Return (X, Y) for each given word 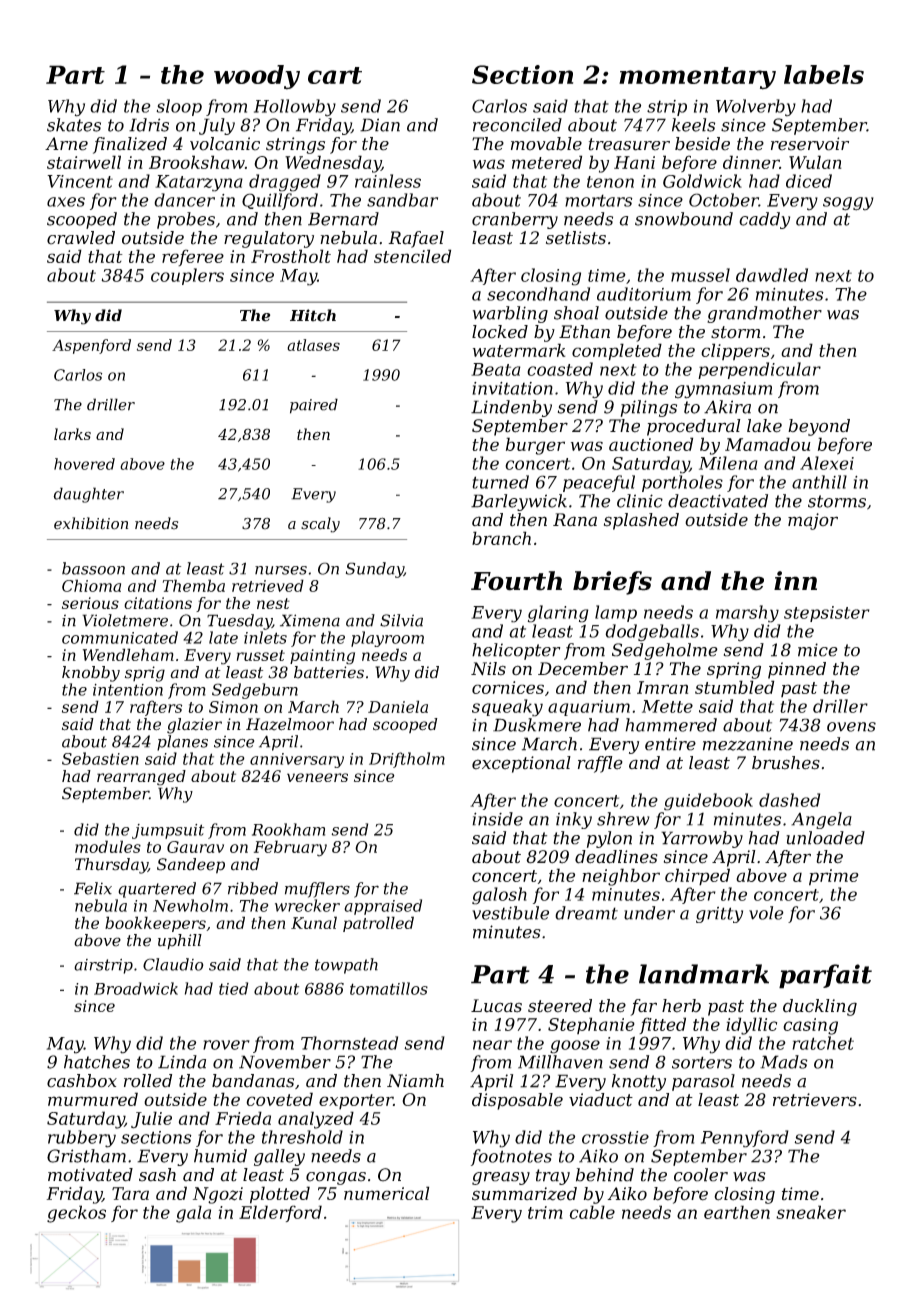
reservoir (810, 144)
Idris (149, 125)
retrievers (815, 1100)
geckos (76, 1214)
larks (72, 434)
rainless (388, 181)
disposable (517, 1101)
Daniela (398, 706)
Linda (182, 1062)
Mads (784, 1062)
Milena (728, 463)
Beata (496, 369)
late (223, 637)
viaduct (601, 1100)
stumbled (735, 687)
